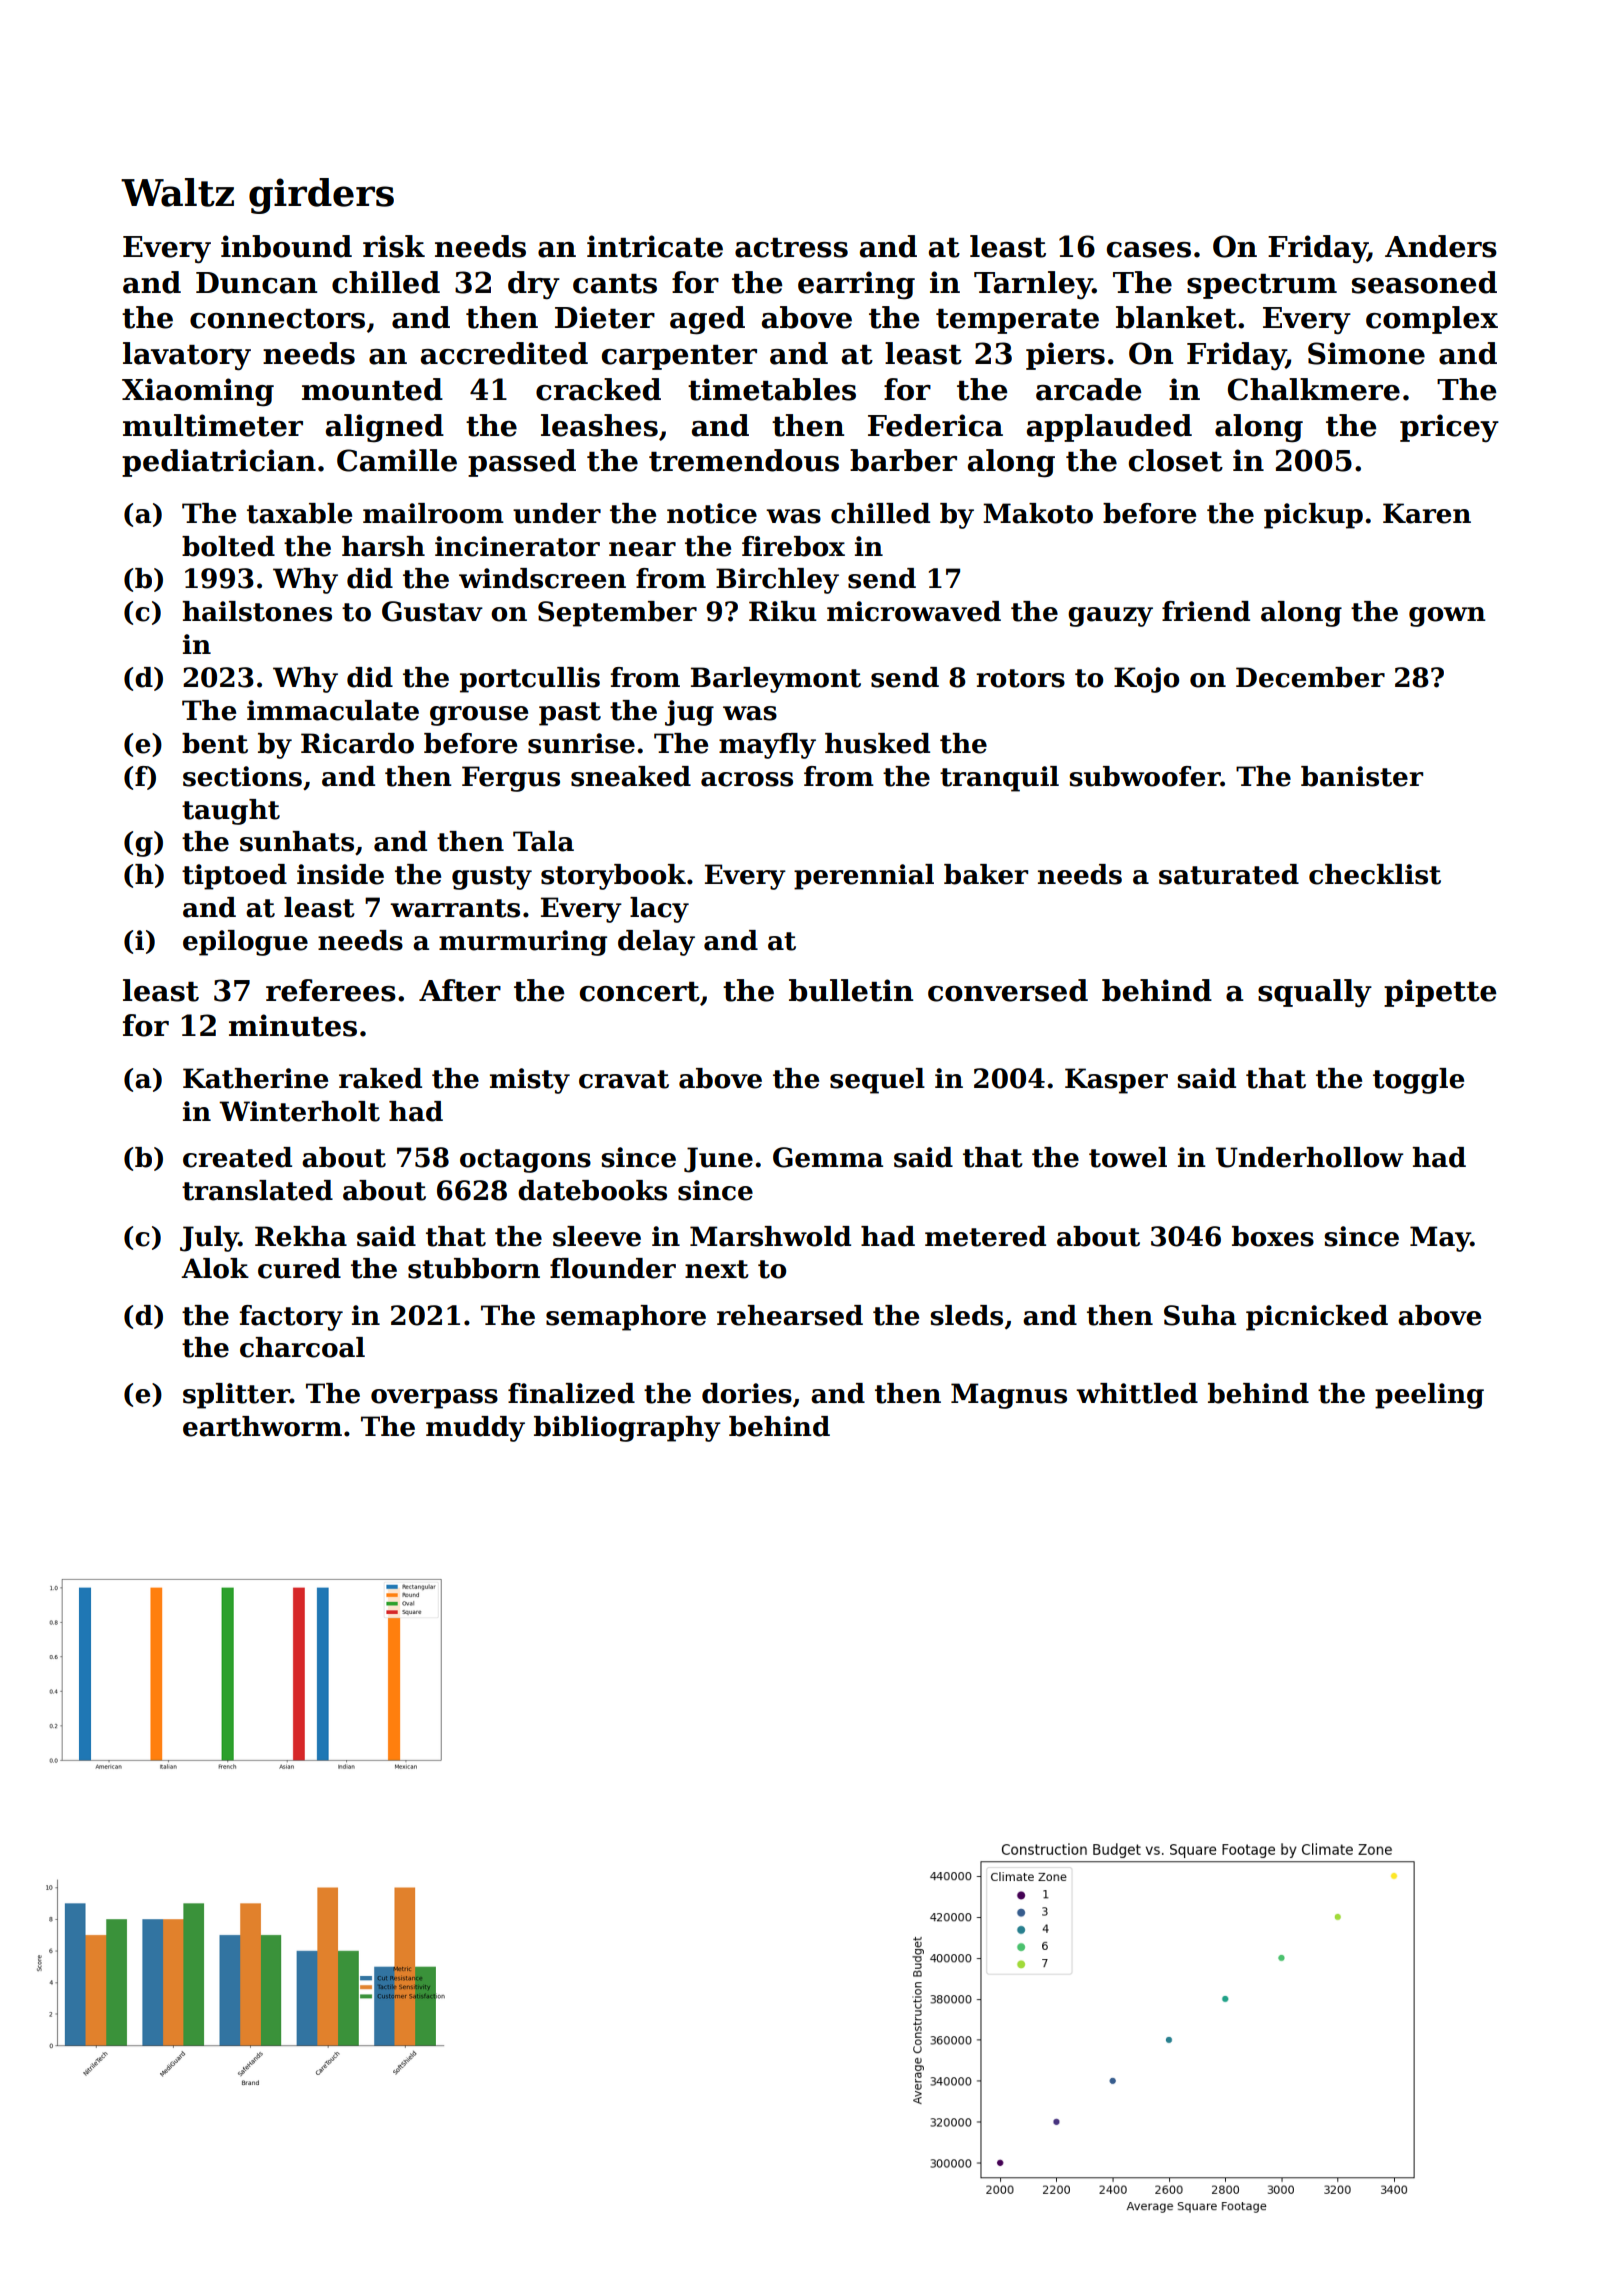 The width and height of the document is (1620, 2292). What do you see at coordinates (1424, 282) in the document?
I see `seasoned` at bounding box center [1424, 282].
